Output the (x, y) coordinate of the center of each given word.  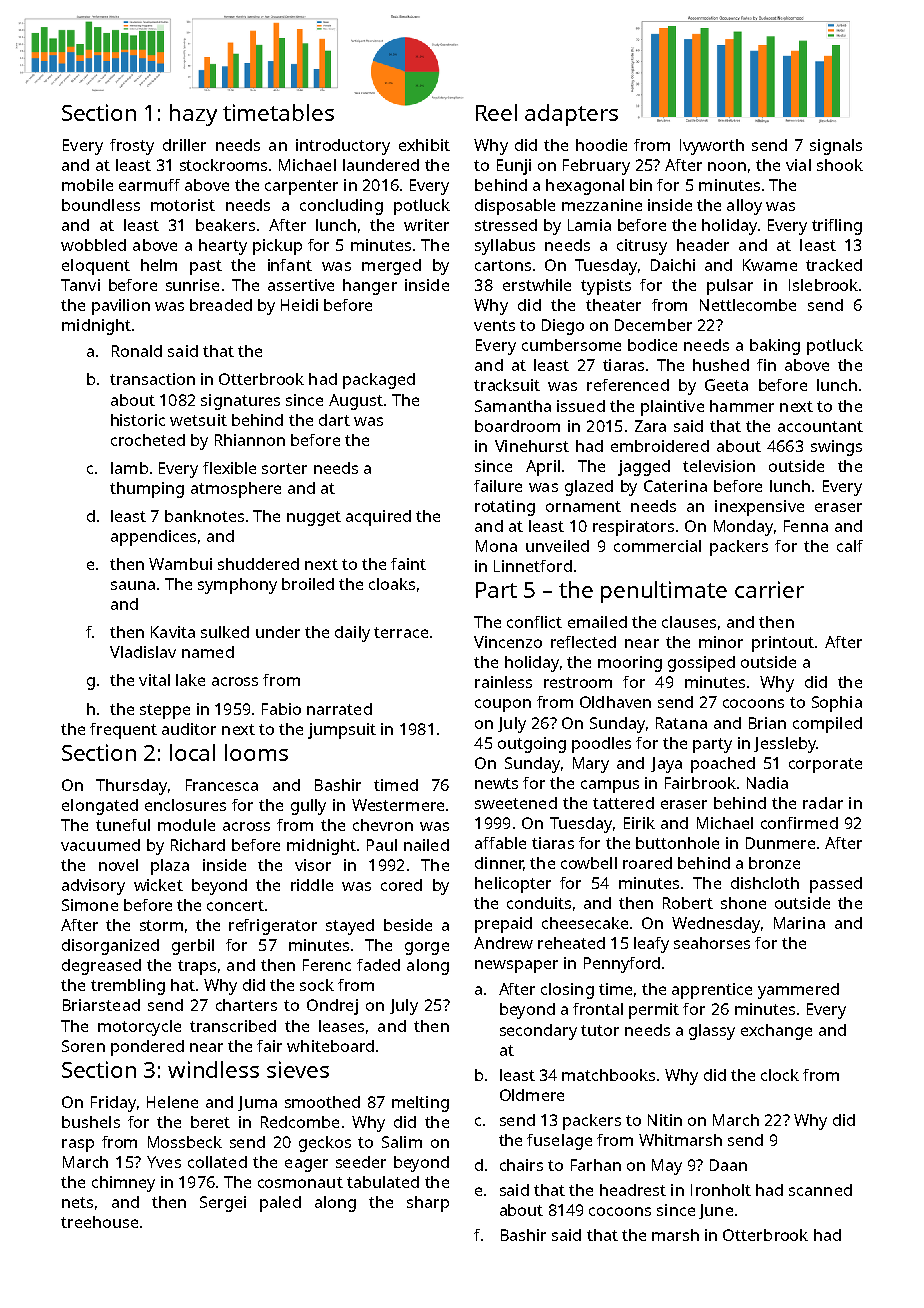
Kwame (770, 265)
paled (280, 1204)
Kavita (173, 632)
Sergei (223, 1204)
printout (783, 644)
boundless (101, 205)
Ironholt (721, 1190)
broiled (308, 584)
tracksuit (507, 385)
